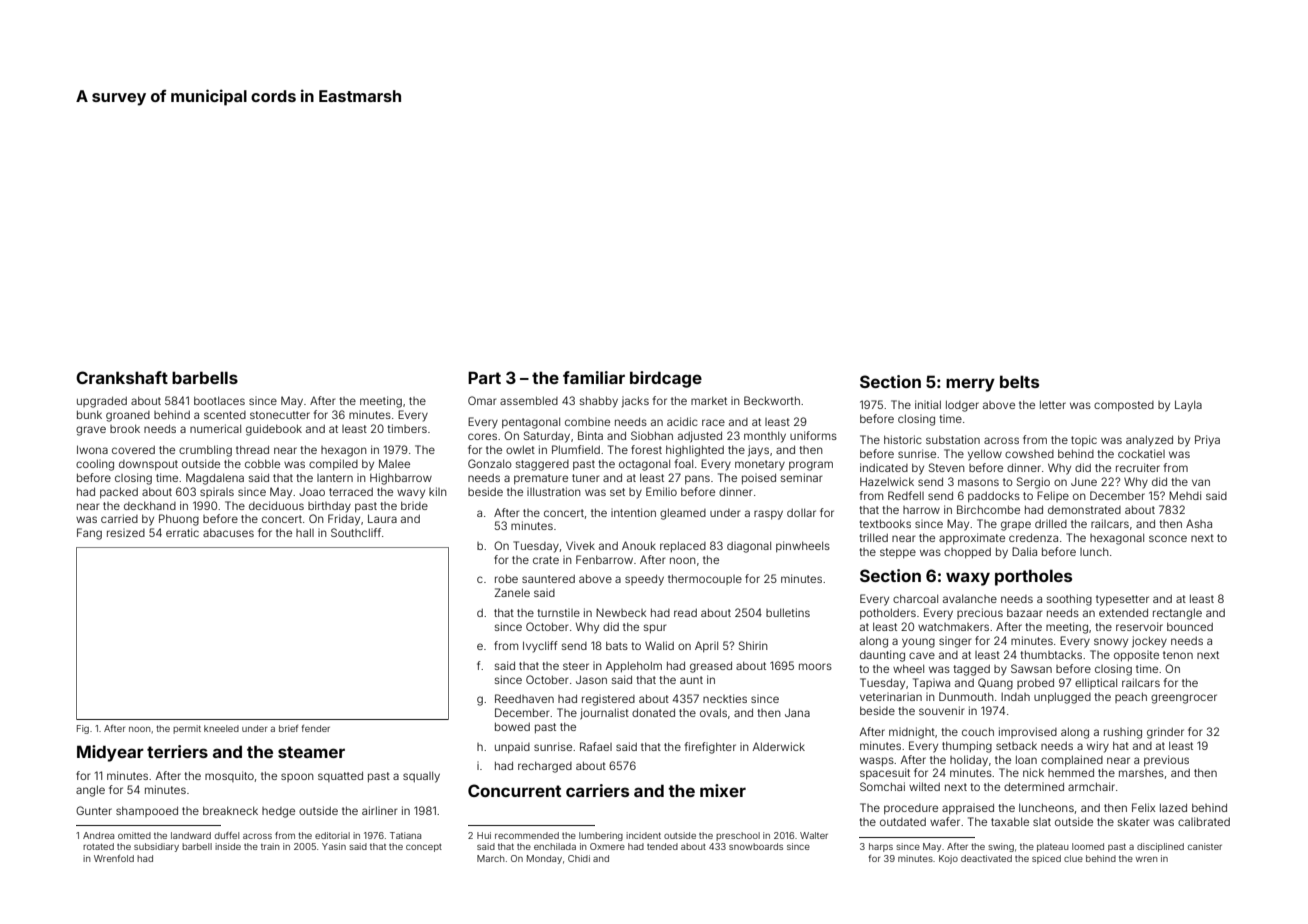 This page has height=924, width=1308. What do you see at coordinates (635, 401) in the page?
I see `jacks` at bounding box center [635, 401].
